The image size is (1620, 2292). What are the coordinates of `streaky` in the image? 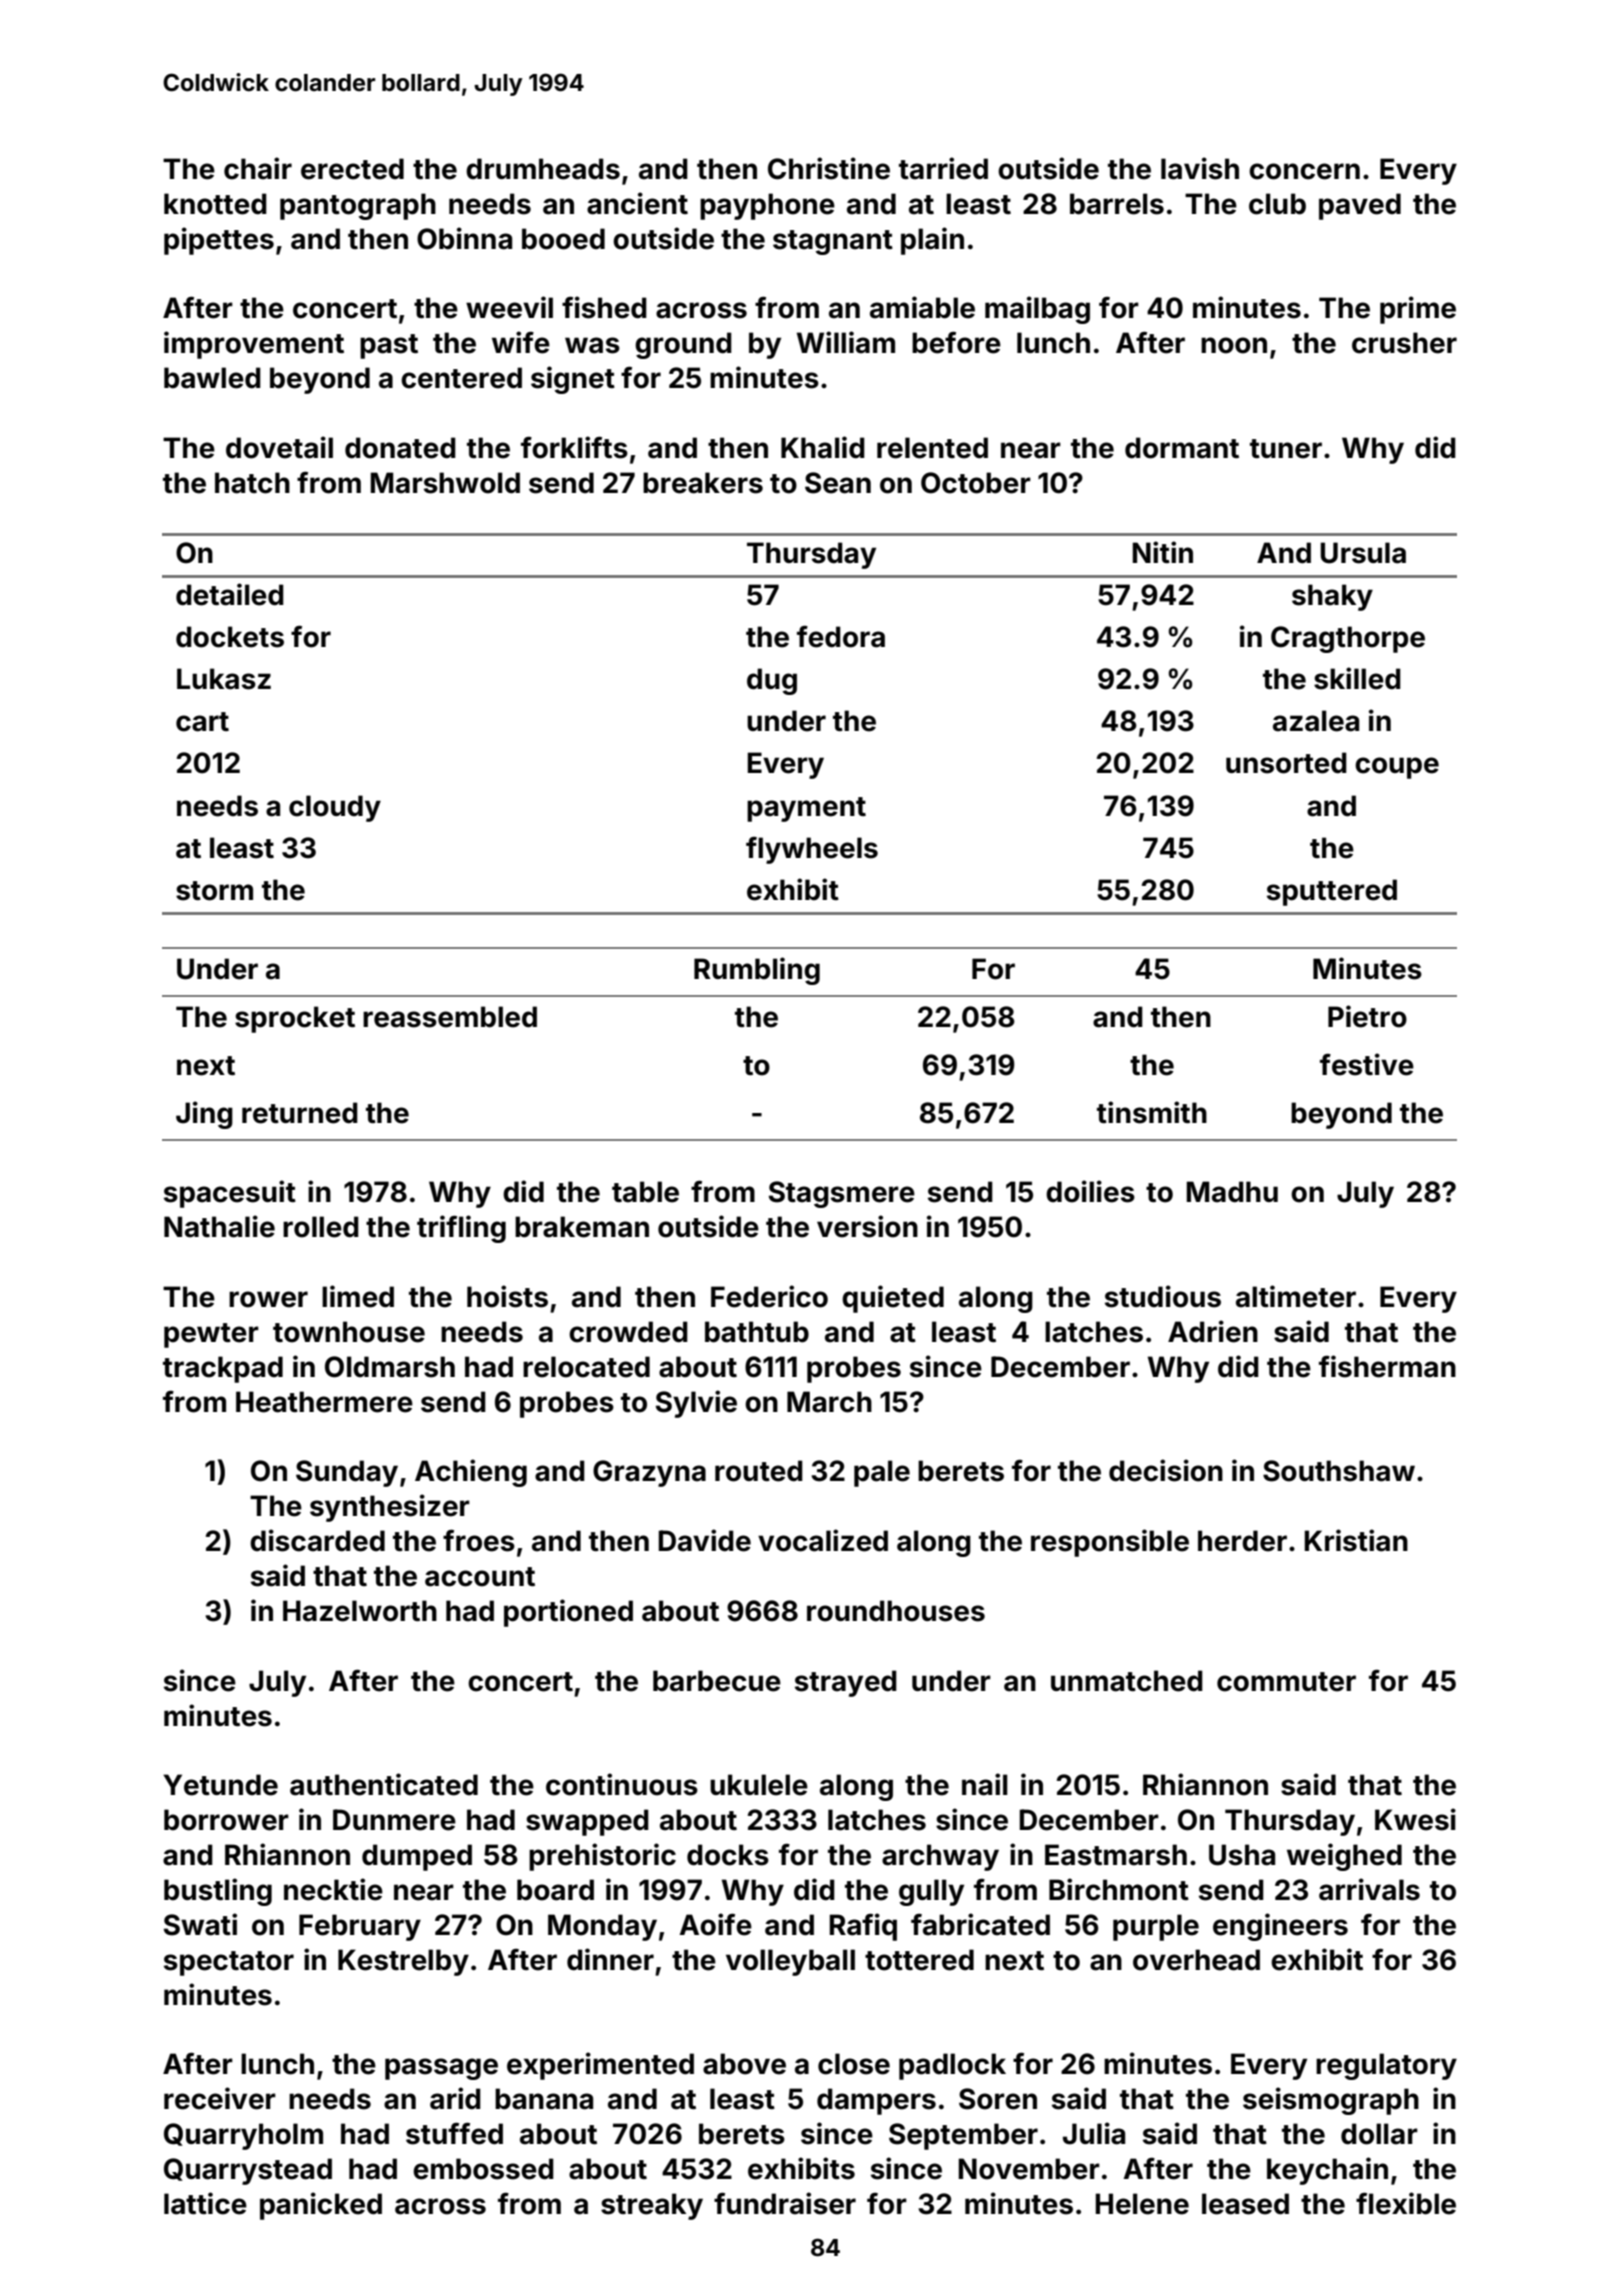 It's located at (652, 2206).
